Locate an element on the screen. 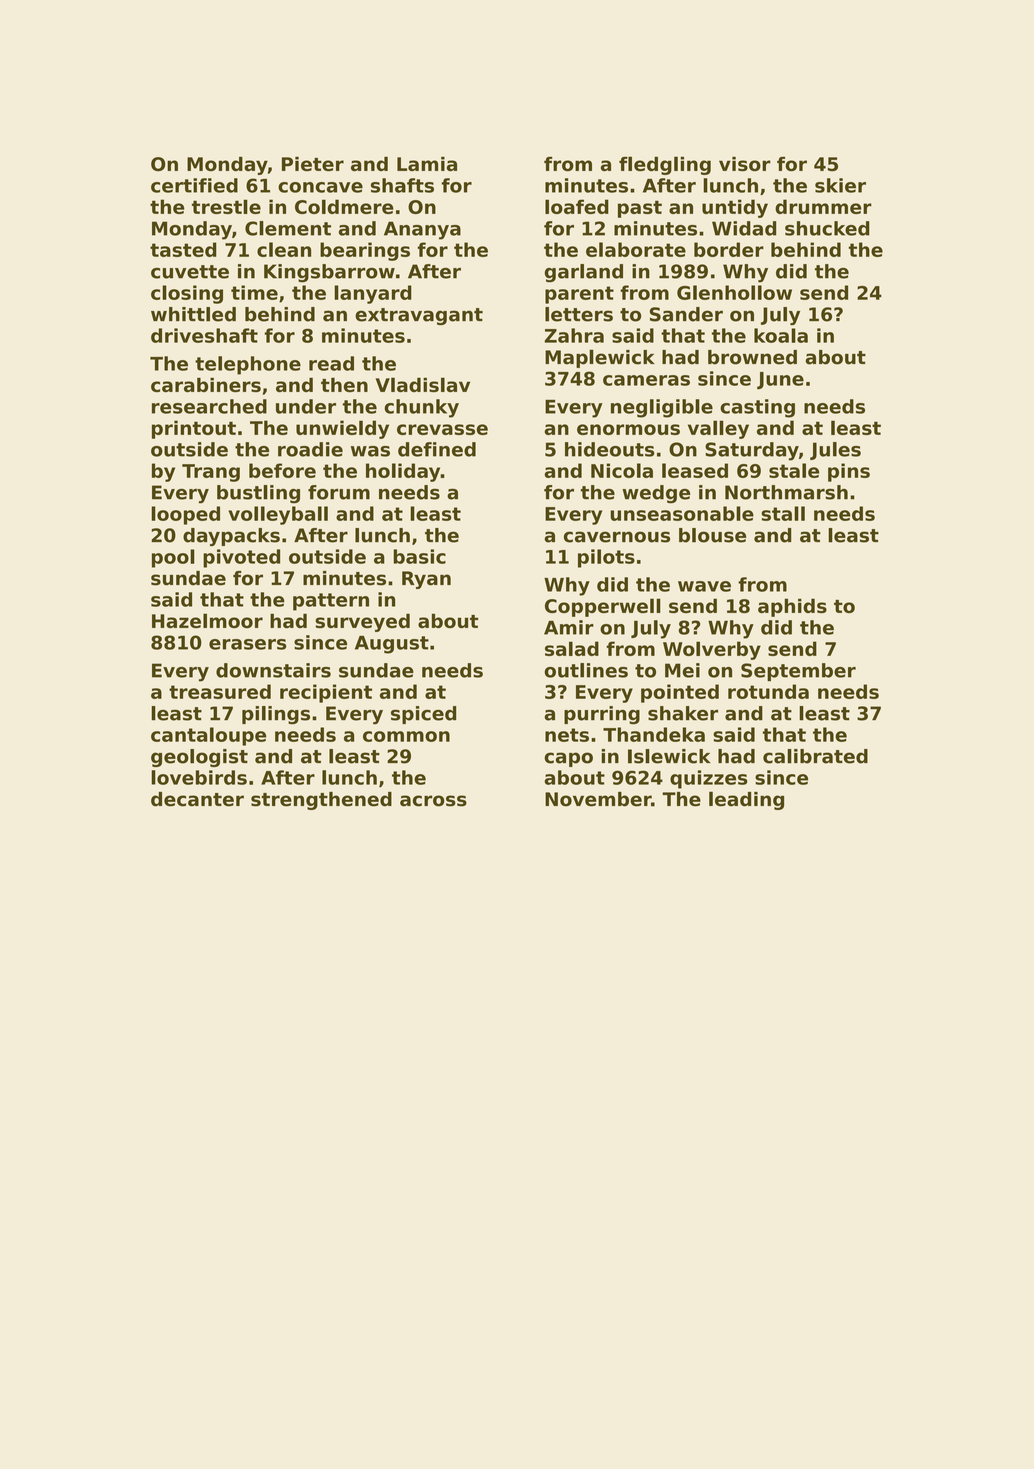 The image size is (1034, 1469). cantaloupe is located at coordinates (208, 736).
